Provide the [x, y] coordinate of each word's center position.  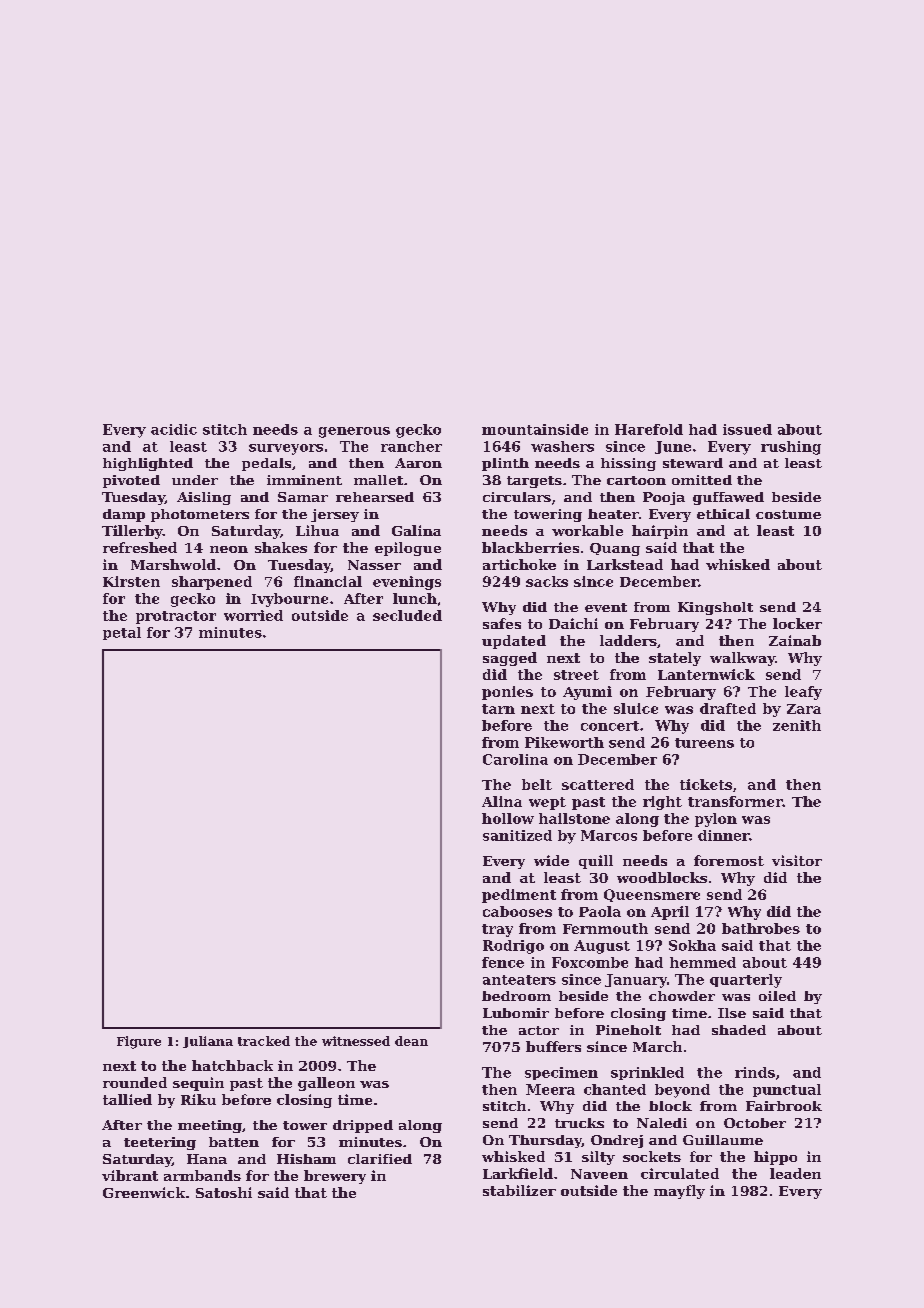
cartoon [636, 480]
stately [675, 659]
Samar [303, 497]
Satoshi [224, 1192]
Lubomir [516, 1013]
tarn [498, 709]
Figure [139, 1042]
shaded [739, 1030]
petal [122, 633]
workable [587, 530]
